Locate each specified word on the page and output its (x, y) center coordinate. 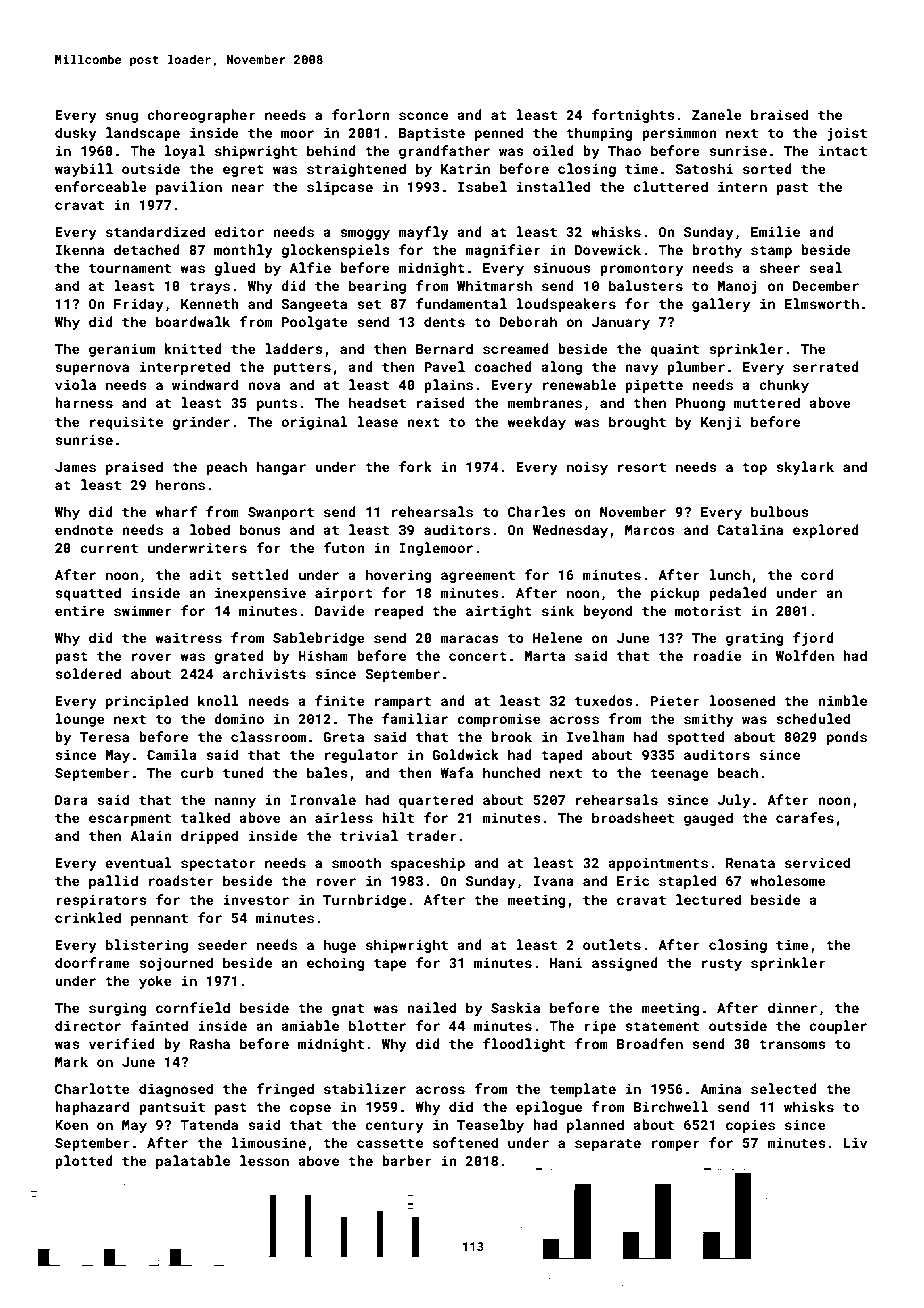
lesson (264, 1160)
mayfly (423, 233)
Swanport (281, 513)
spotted (696, 738)
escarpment (130, 820)
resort (642, 467)
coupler (838, 1027)
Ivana (554, 881)
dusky (76, 134)
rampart (403, 703)
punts (277, 405)
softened (465, 1142)
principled (147, 702)
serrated (826, 366)
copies (750, 1126)
